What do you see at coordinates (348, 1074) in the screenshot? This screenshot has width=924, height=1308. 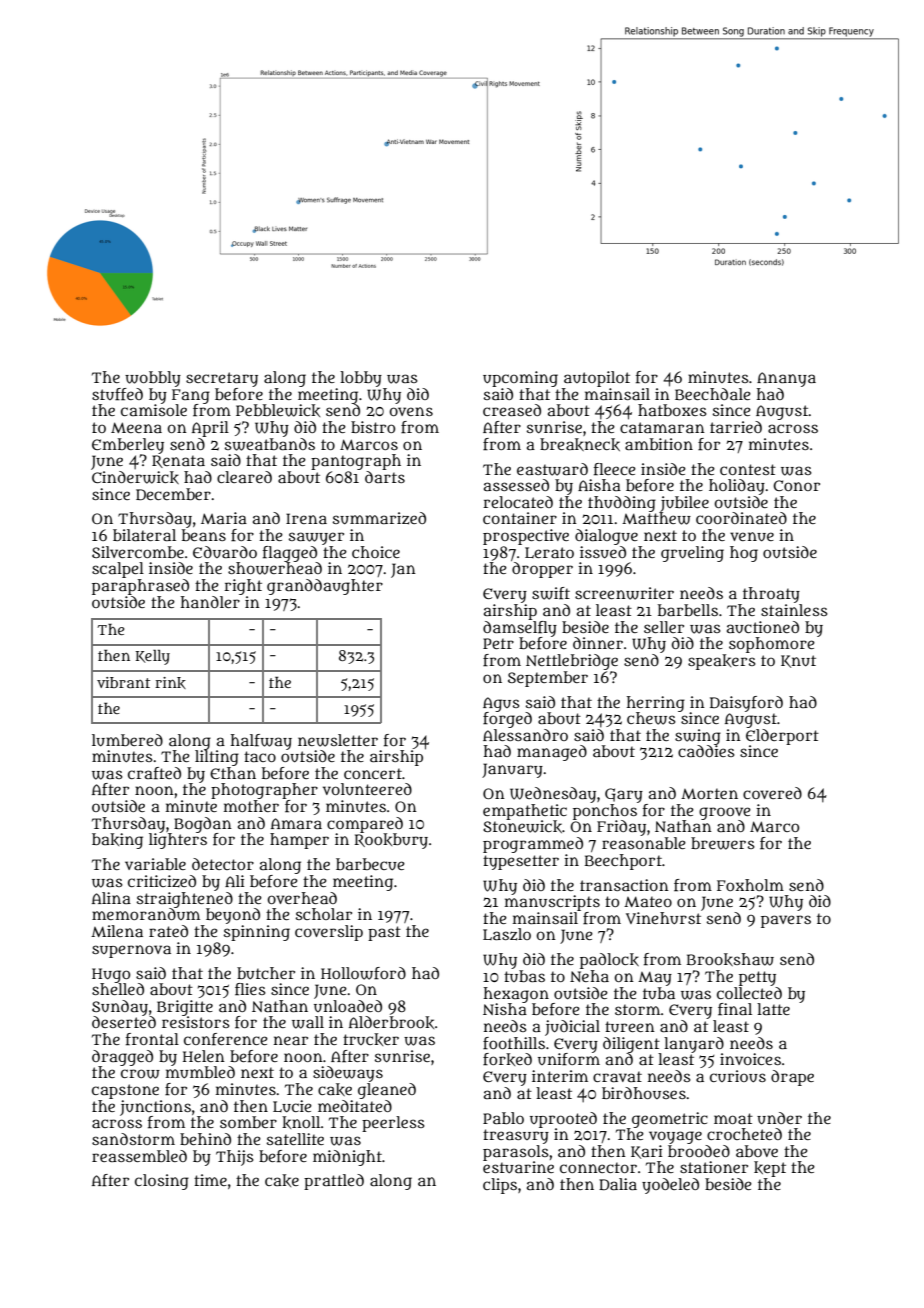 I see `sideways` at bounding box center [348, 1074].
